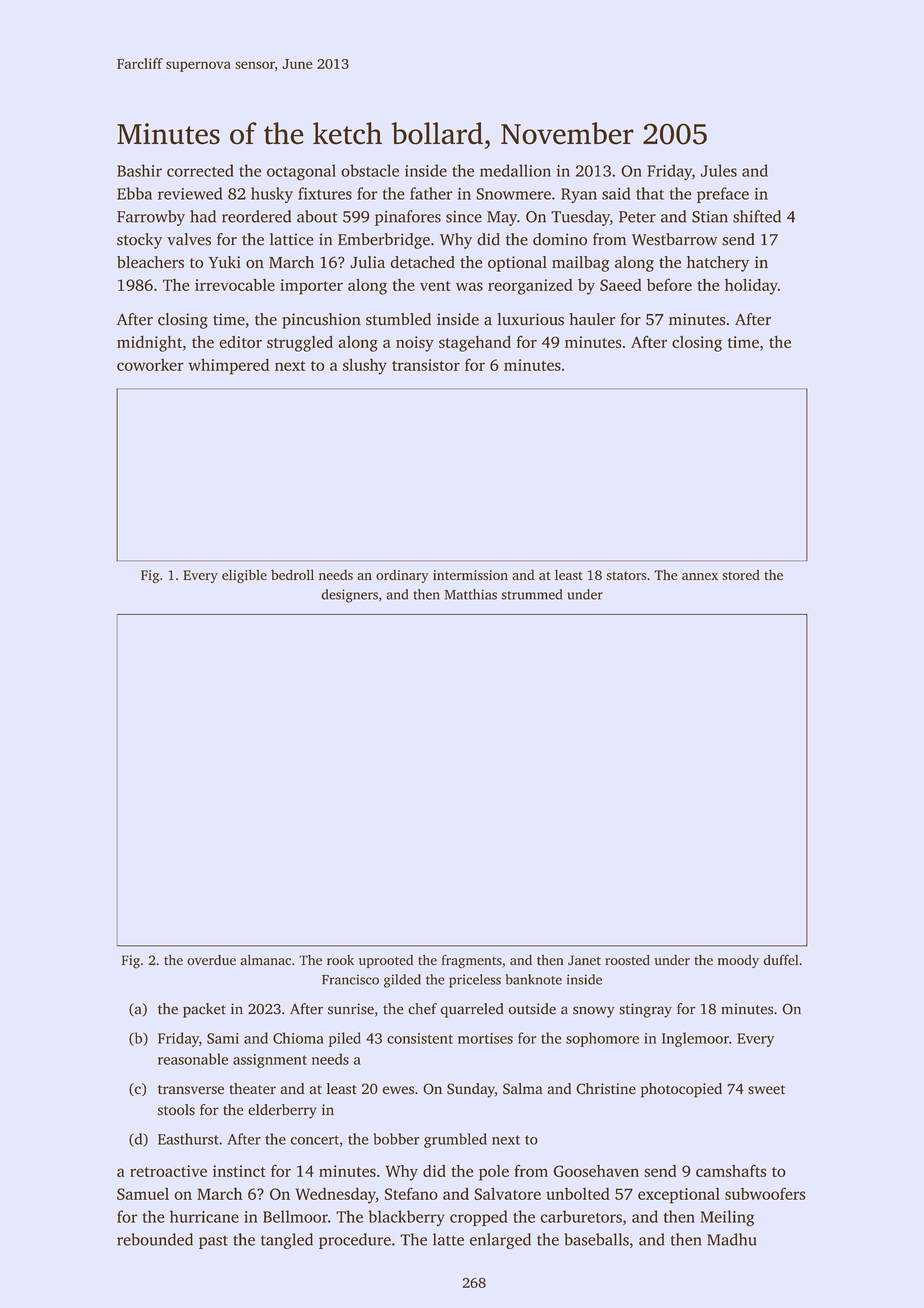  Describe the element at coordinates (139, 170) in the document. I see `Bashir` at that location.
